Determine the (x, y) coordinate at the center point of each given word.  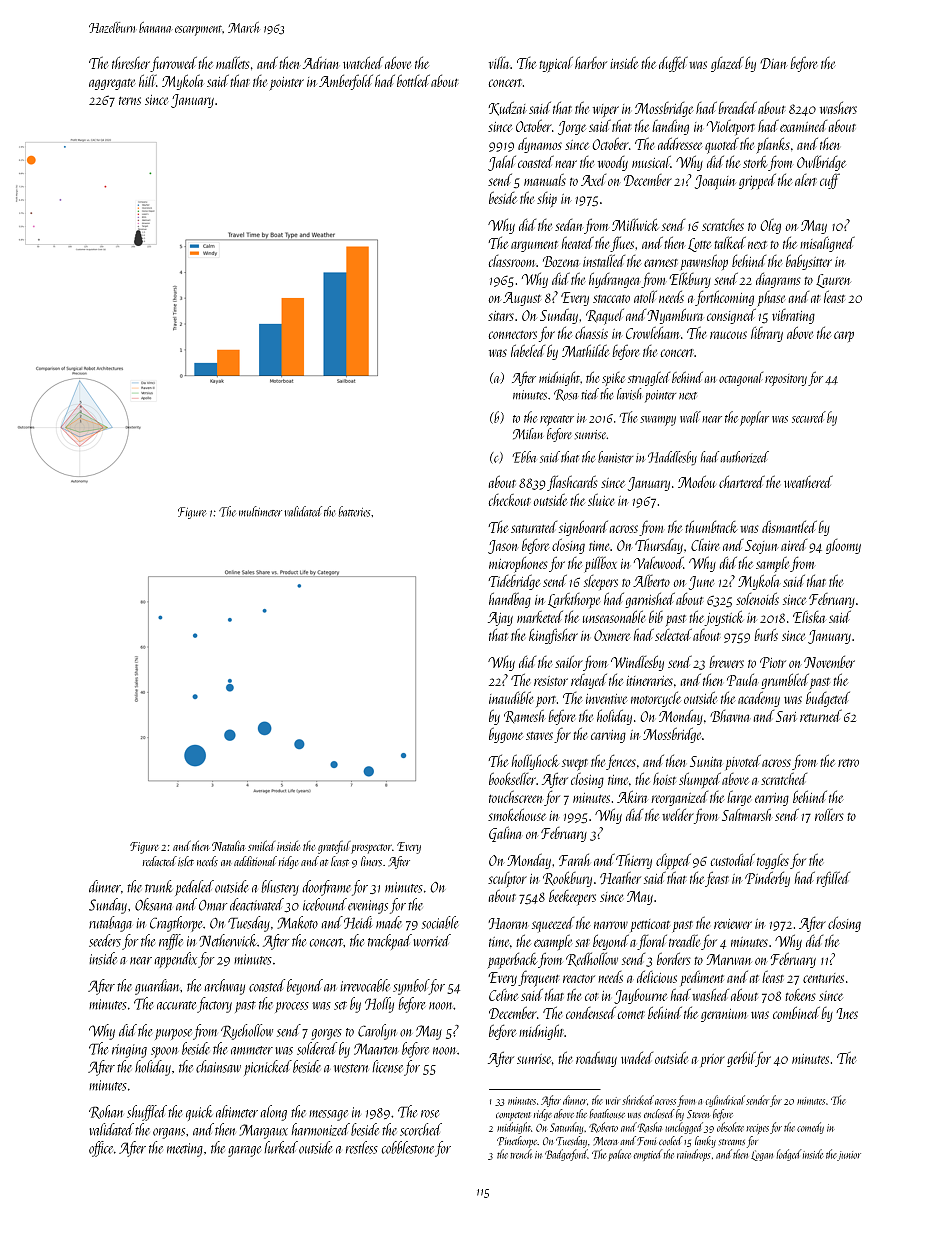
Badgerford (566, 1155)
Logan (762, 1155)
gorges (326, 1034)
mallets (233, 62)
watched (363, 62)
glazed (727, 64)
